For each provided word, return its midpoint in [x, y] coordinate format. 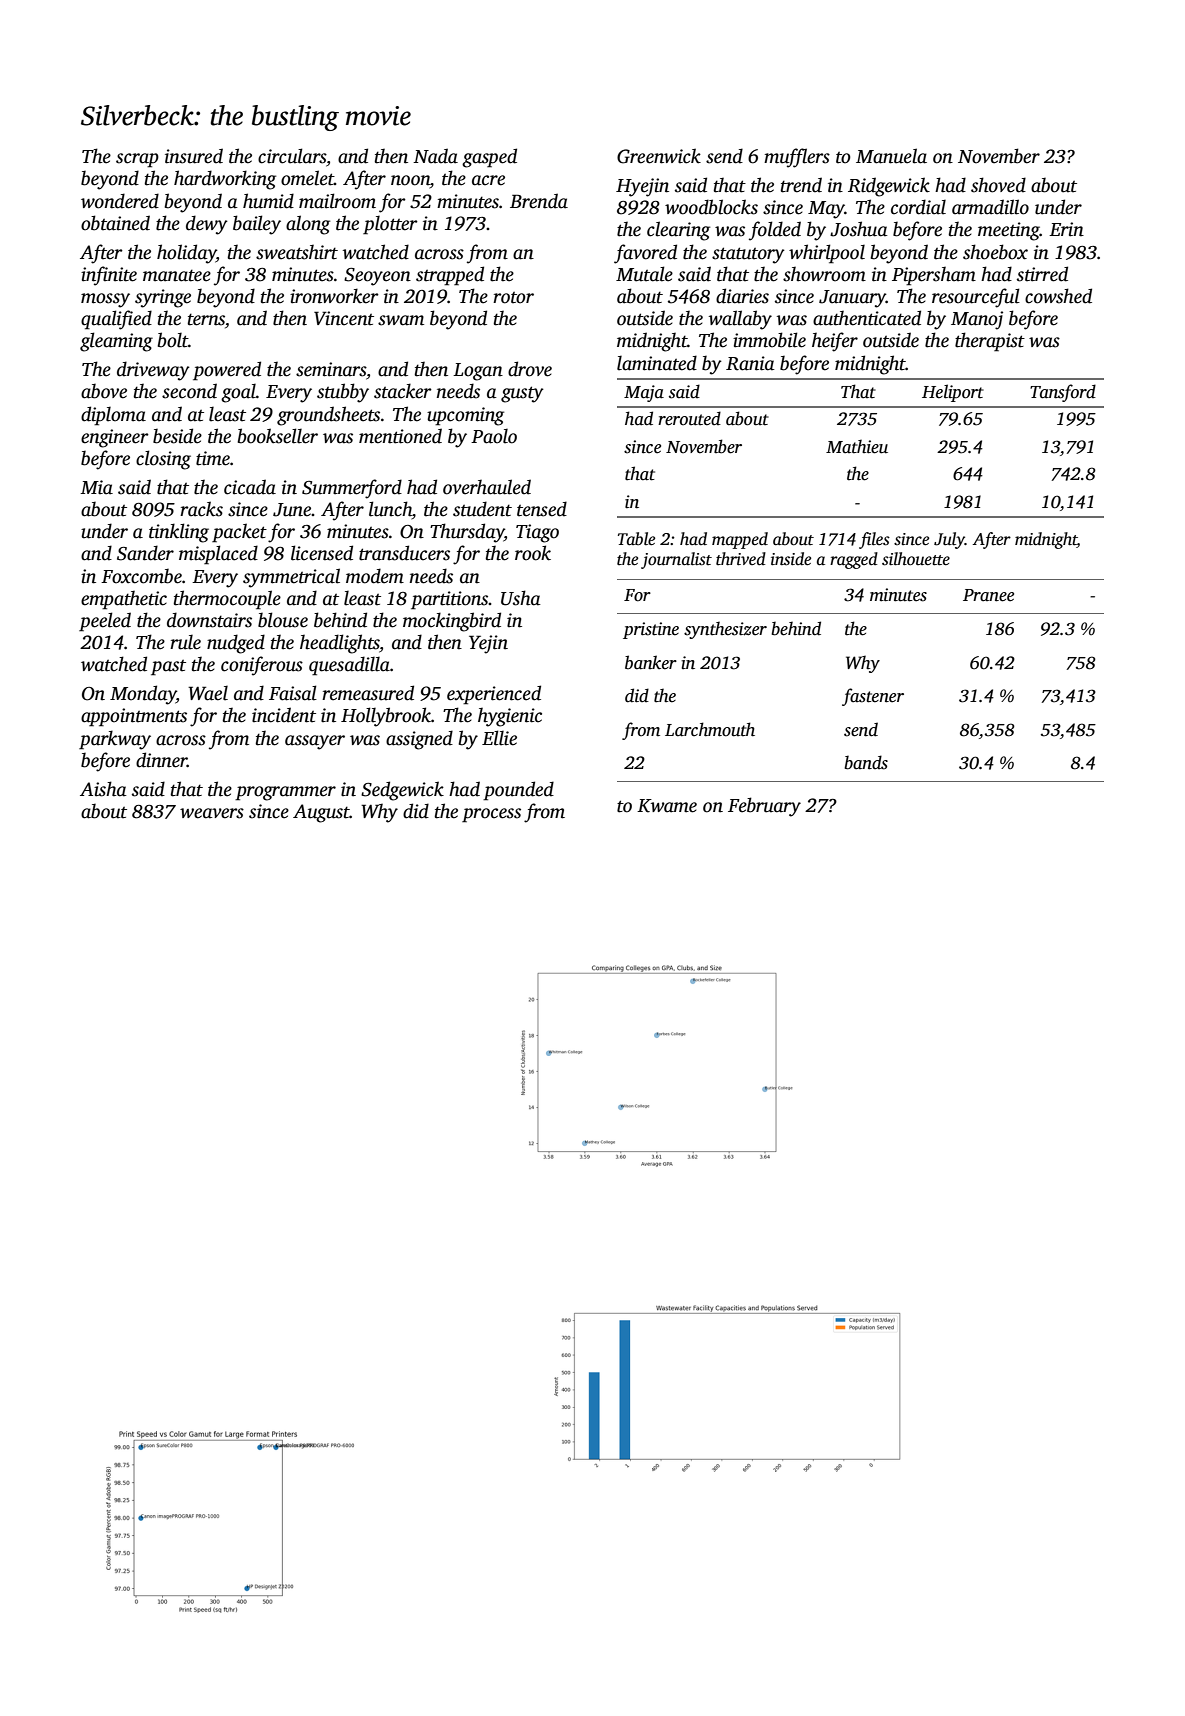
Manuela [891, 156]
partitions [450, 600]
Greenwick [659, 156]
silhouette [916, 559]
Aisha [103, 789]
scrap [137, 160]
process [491, 815]
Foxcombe [141, 576]
